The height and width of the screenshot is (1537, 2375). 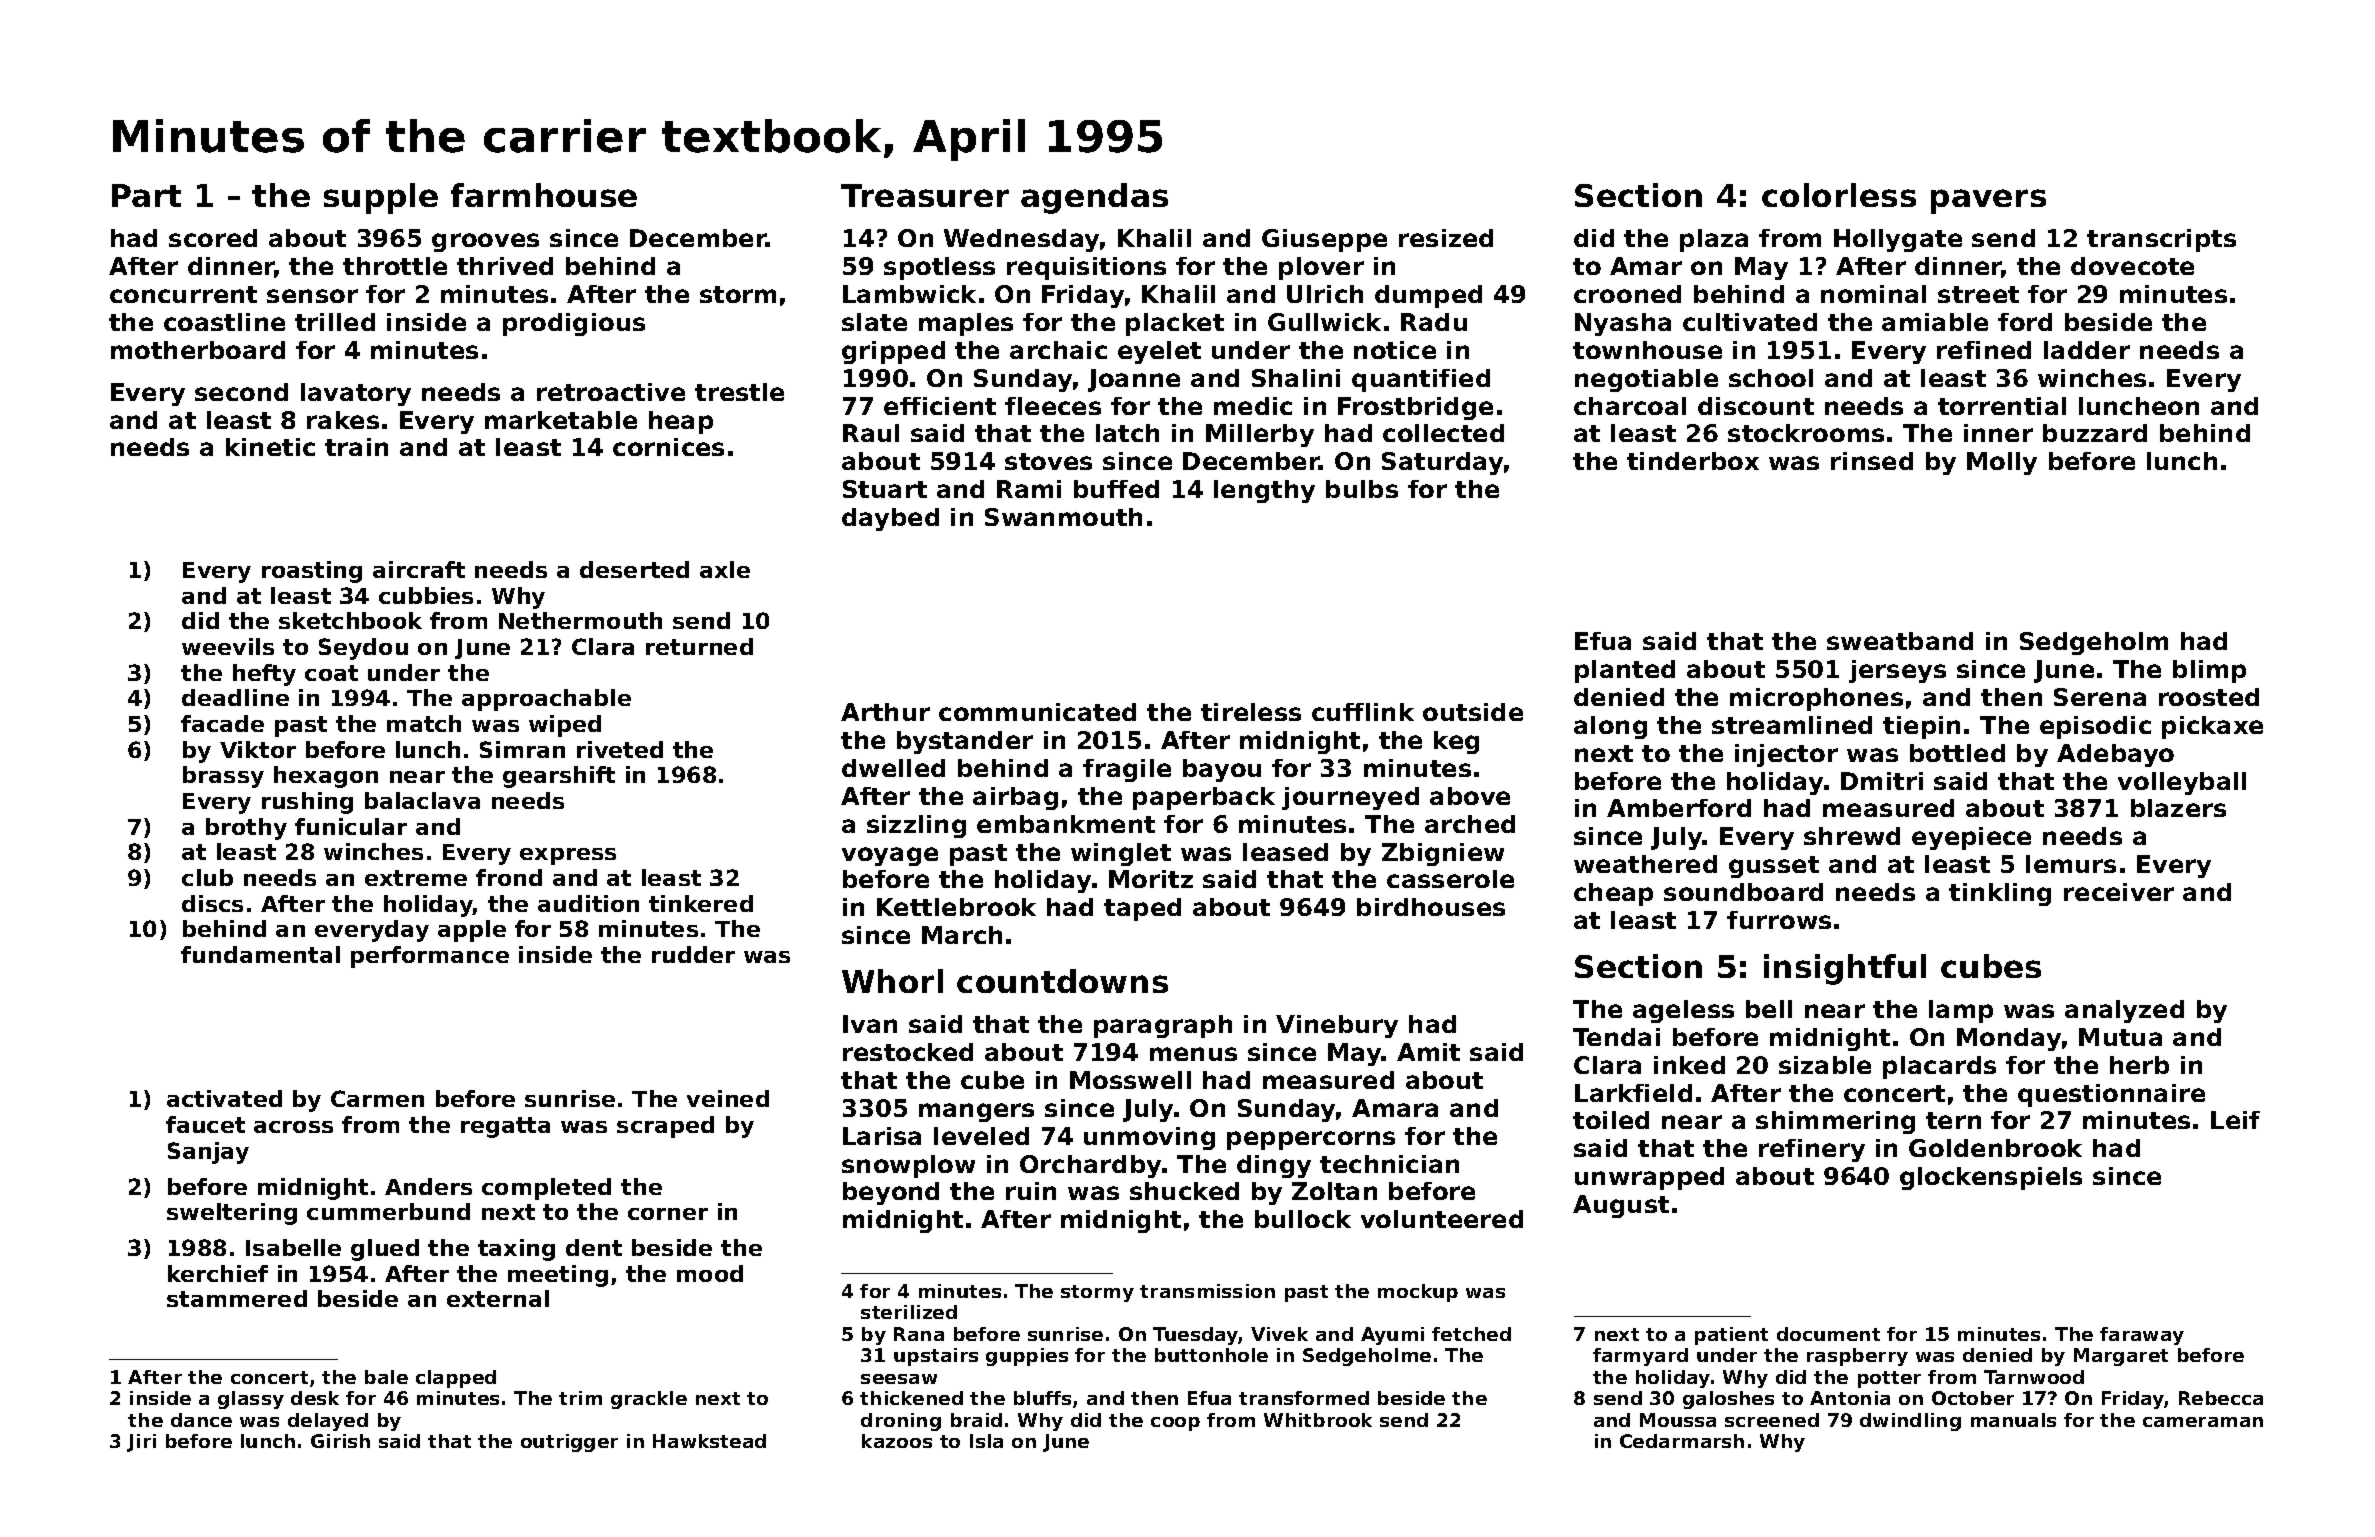 What do you see at coordinates (890, 856) in the screenshot?
I see `voyage` at bounding box center [890, 856].
